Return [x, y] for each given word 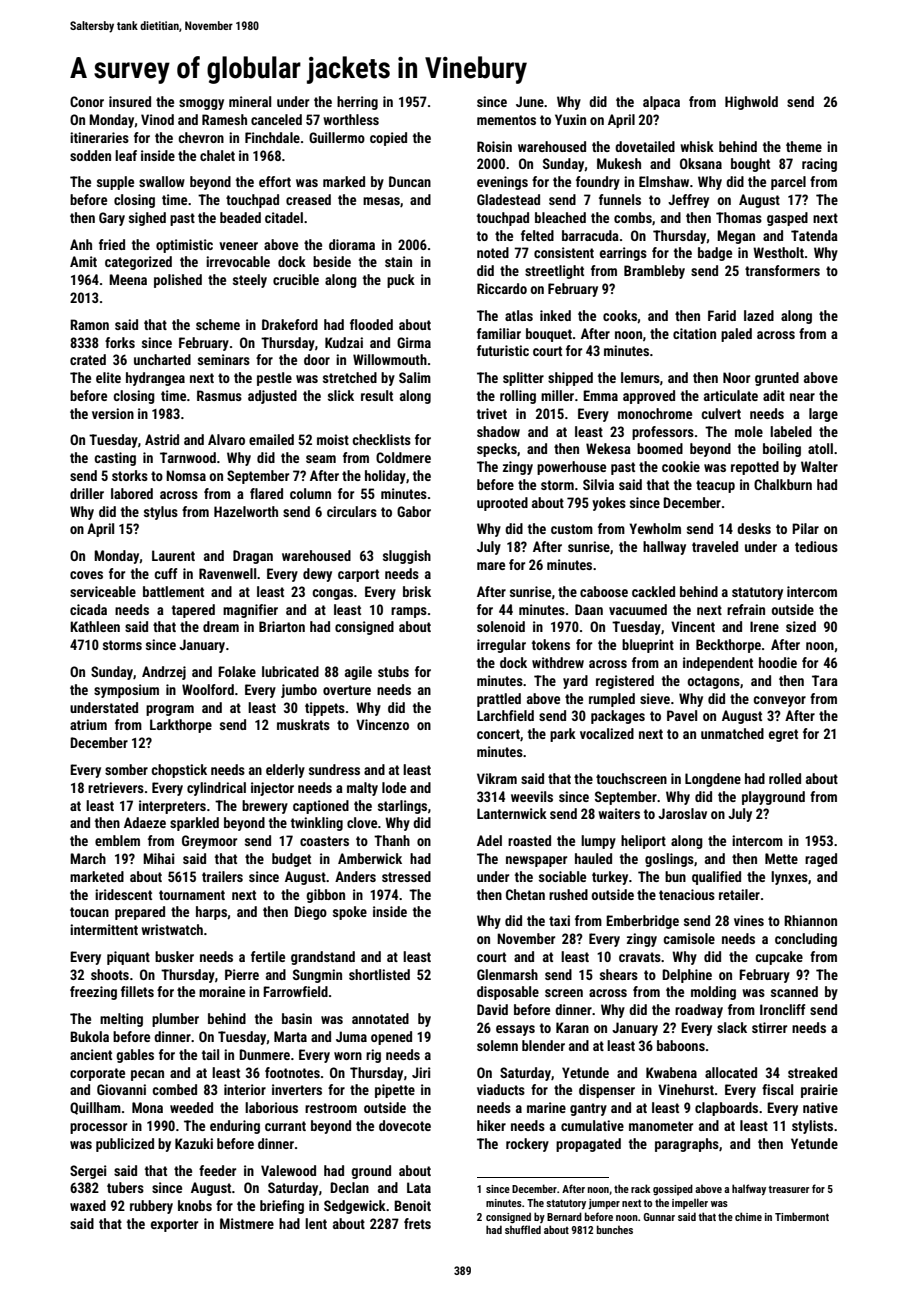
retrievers [116, 787]
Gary [112, 219]
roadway [699, 1011]
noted [493, 252]
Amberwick [370, 858]
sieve [655, 698]
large [823, 415]
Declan [349, 1187]
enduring [235, 1127]
